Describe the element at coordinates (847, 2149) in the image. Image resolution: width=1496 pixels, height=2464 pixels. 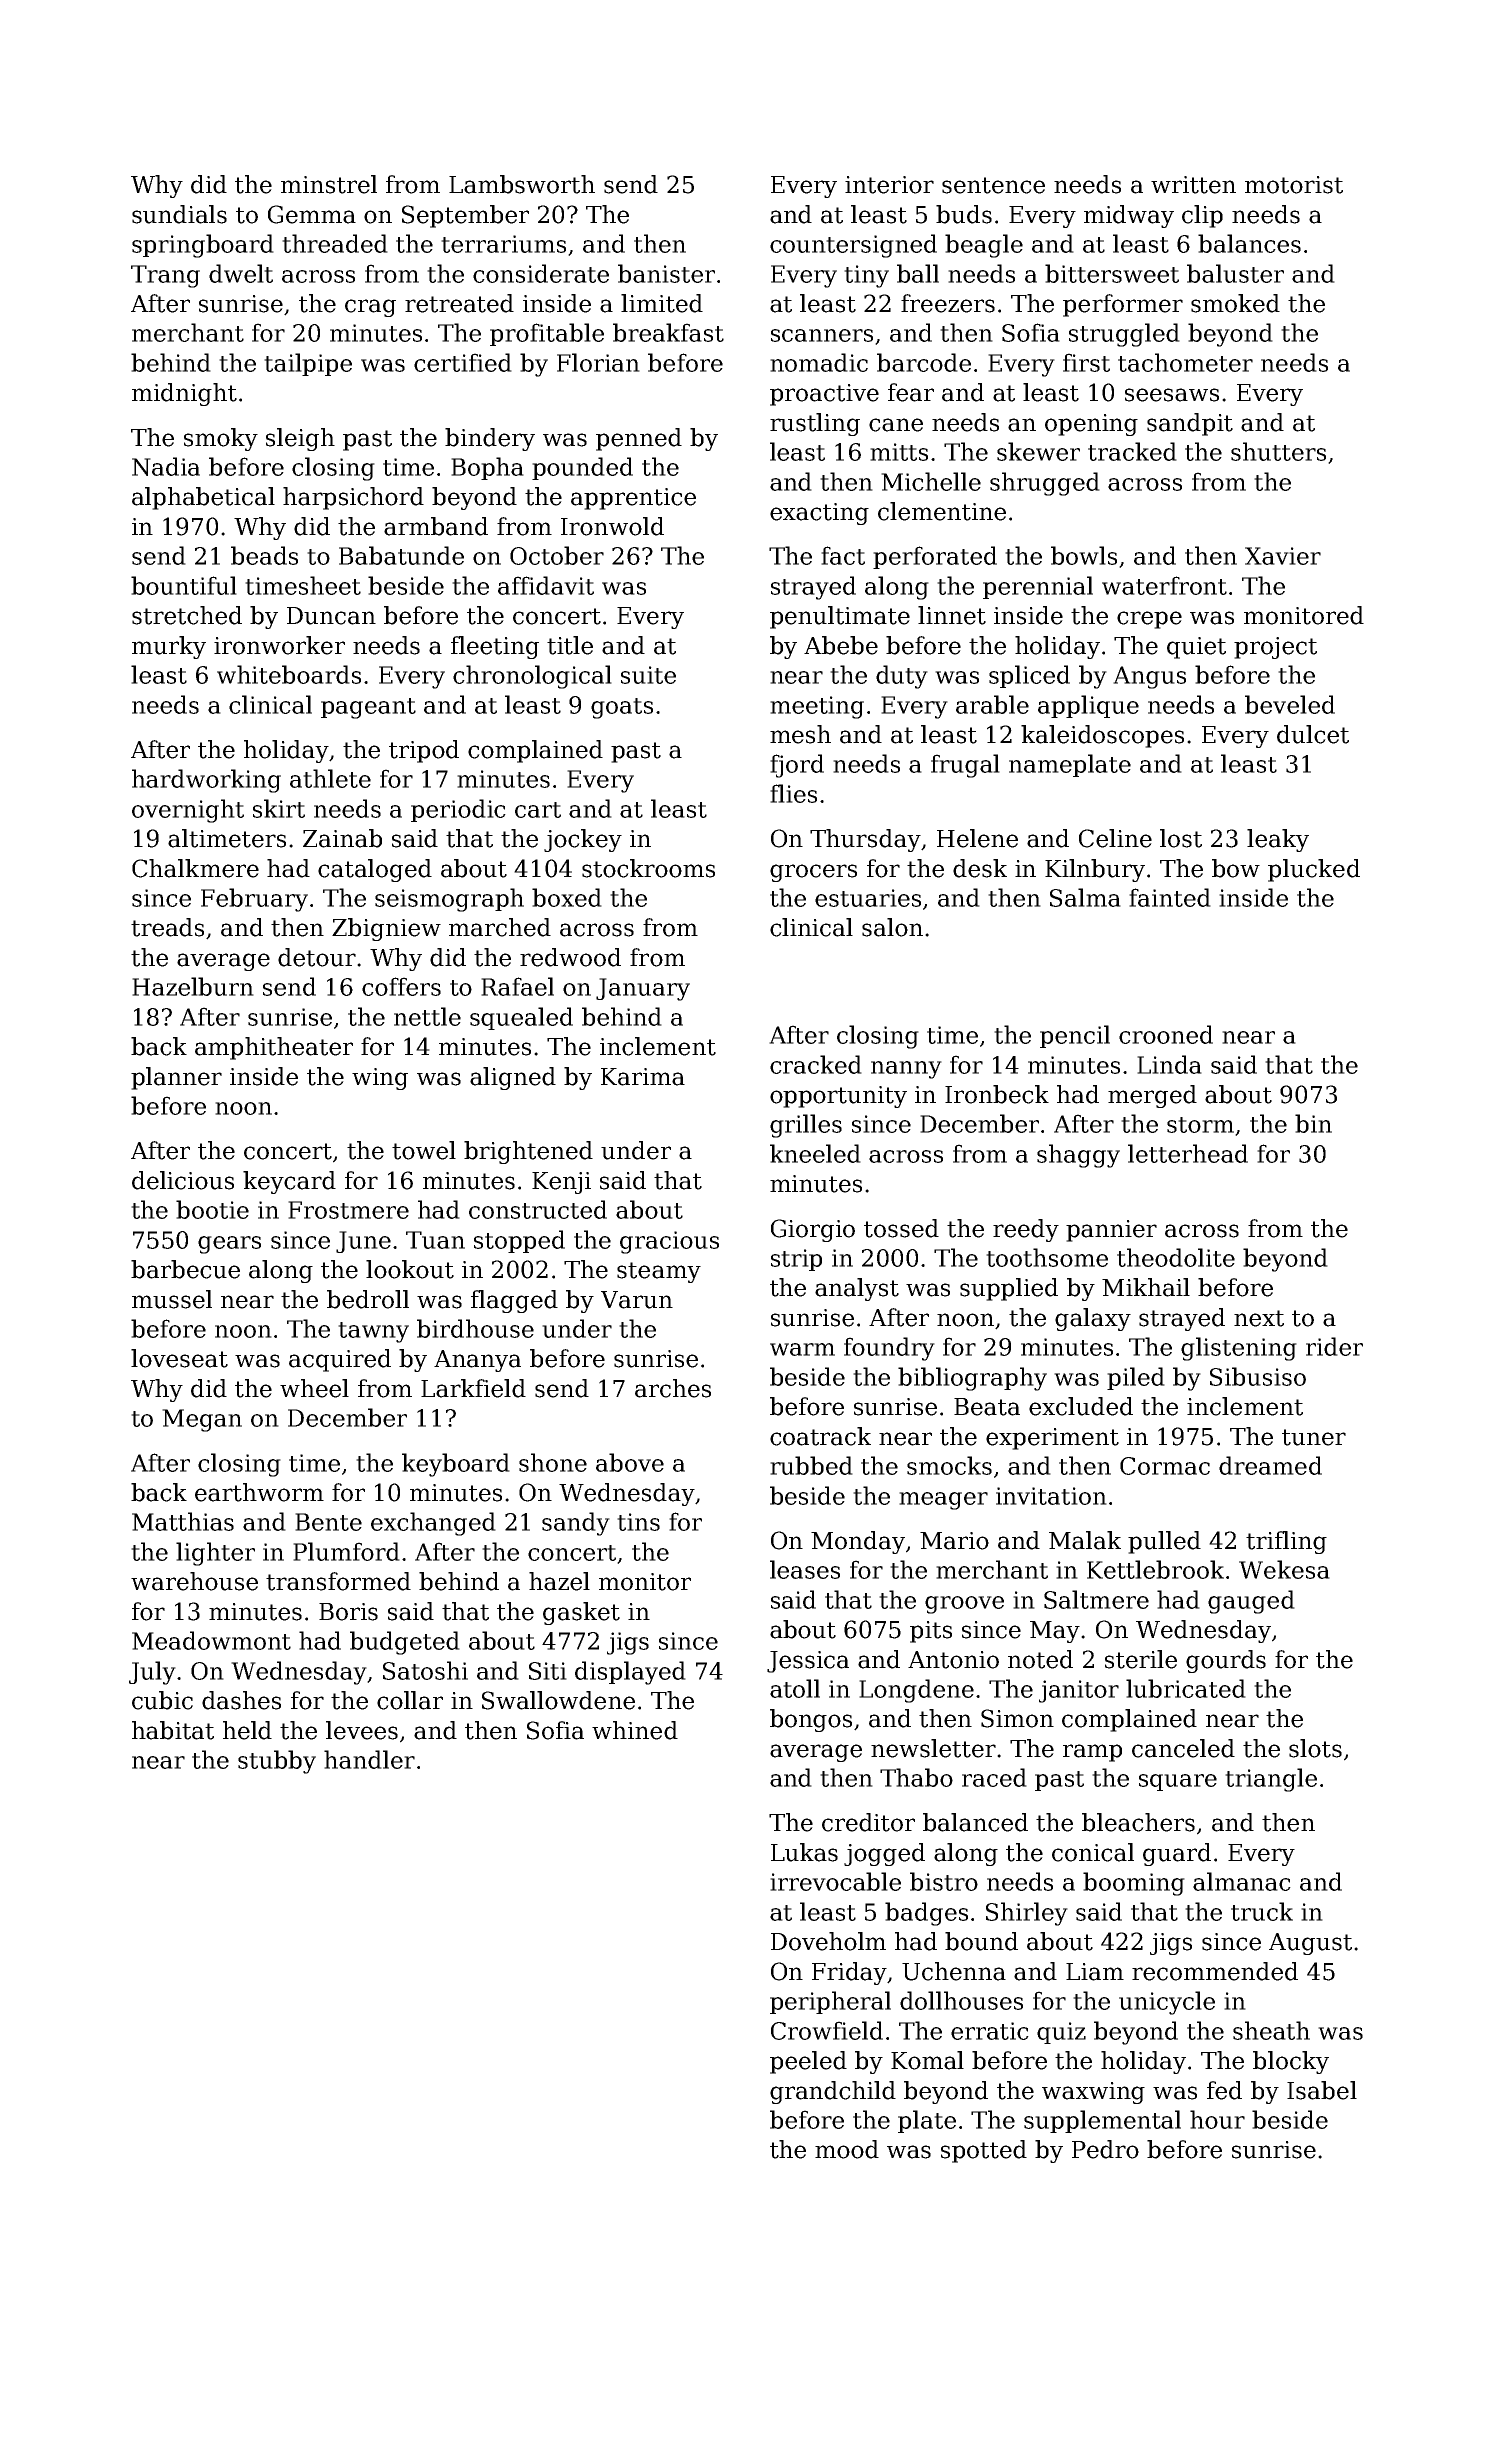
I see `mood` at that location.
